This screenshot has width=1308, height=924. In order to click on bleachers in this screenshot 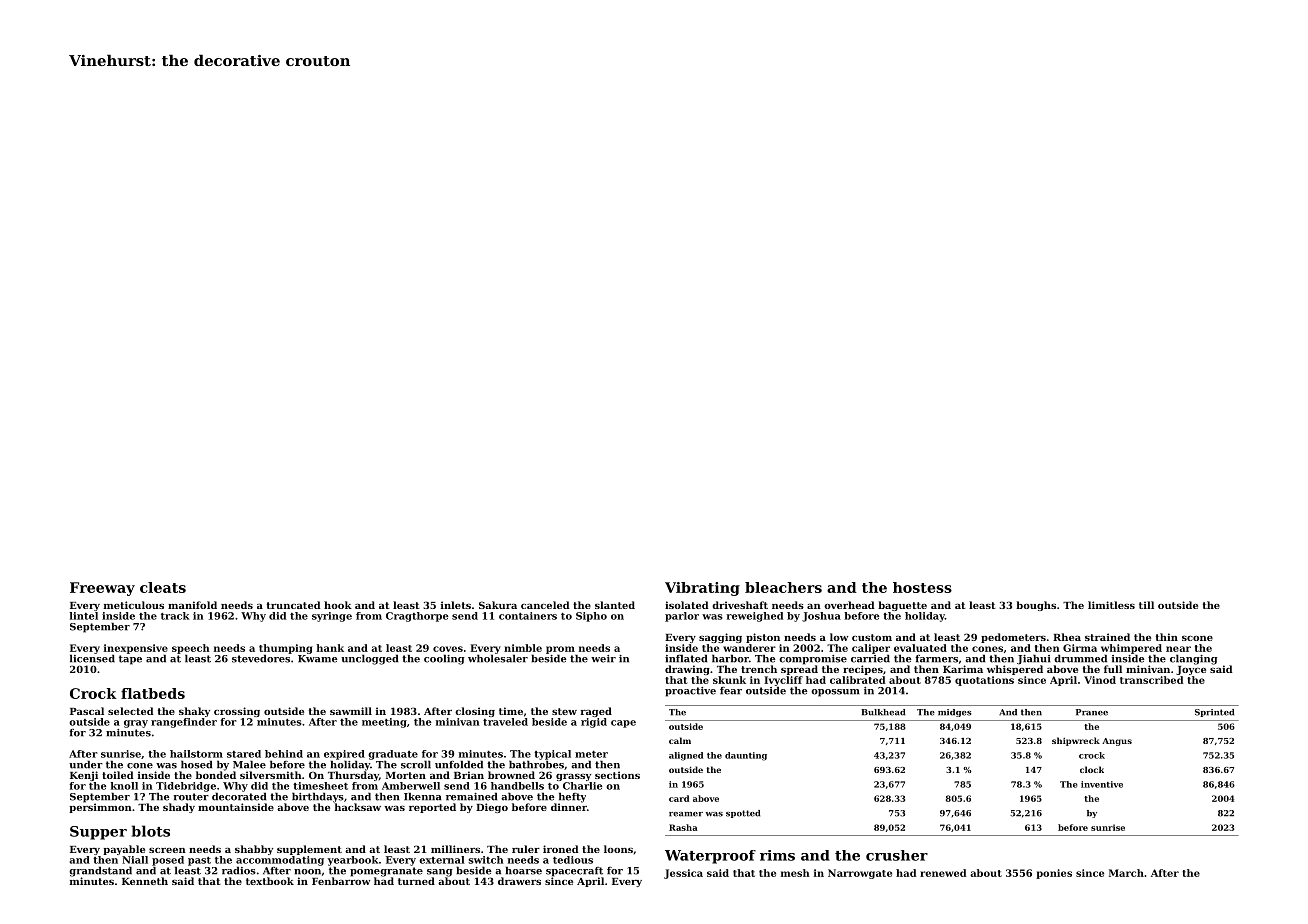, I will do `click(783, 587)`.
